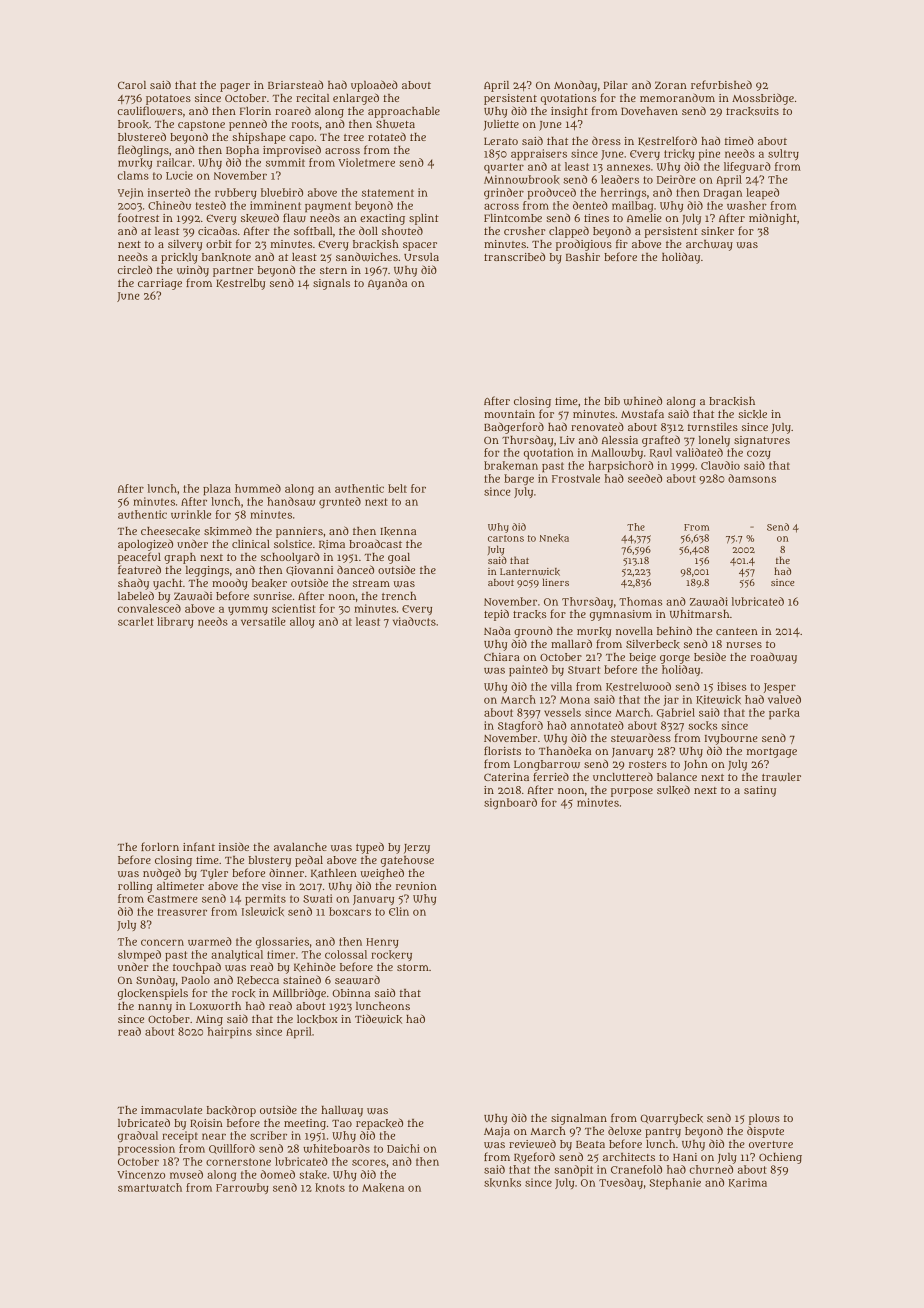 The image size is (924, 1308). Describe the element at coordinates (497, 1132) in the image. I see `Maja` at that location.
